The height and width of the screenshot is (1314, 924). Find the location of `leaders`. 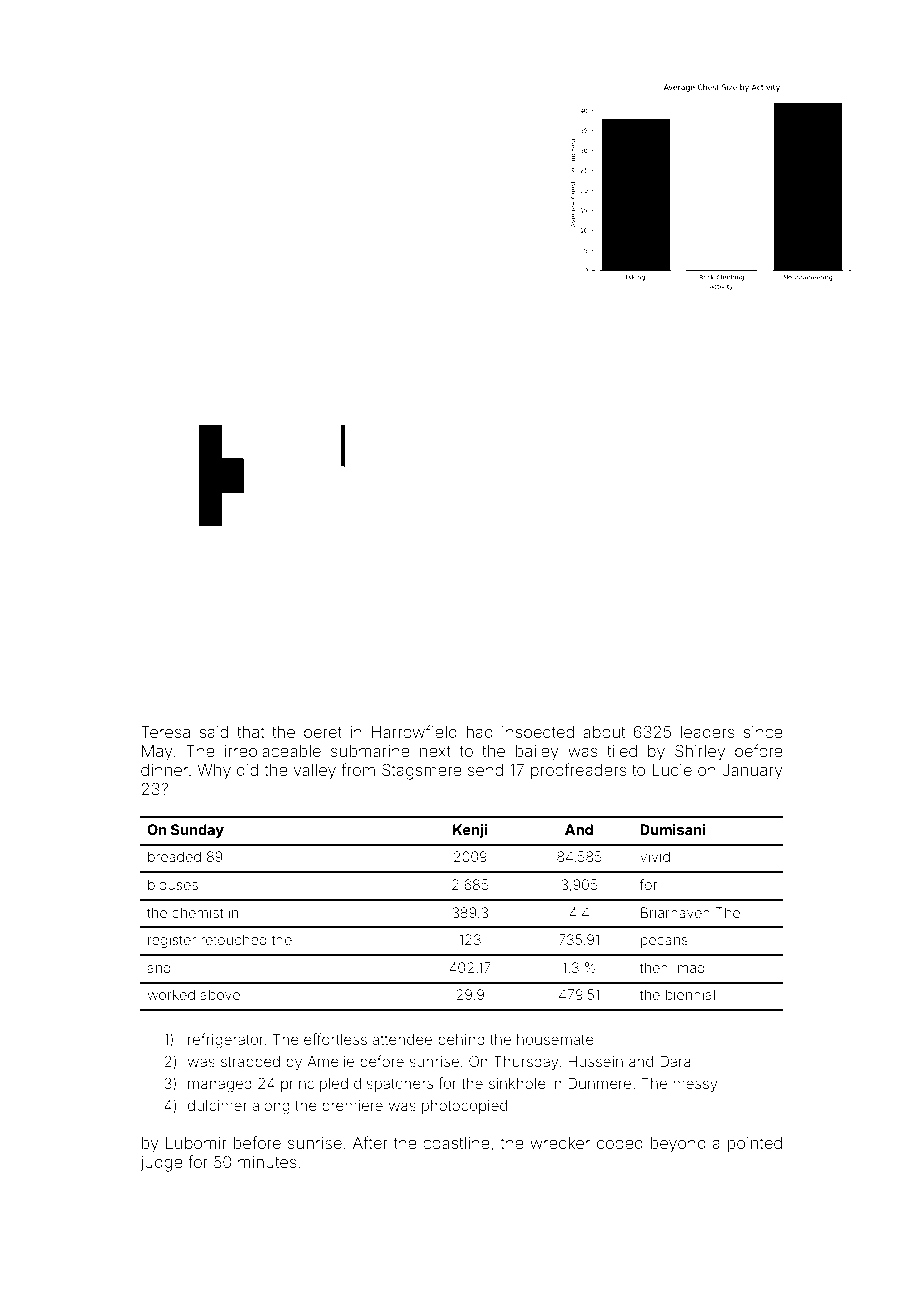

leaders is located at coordinates (707, 732).
